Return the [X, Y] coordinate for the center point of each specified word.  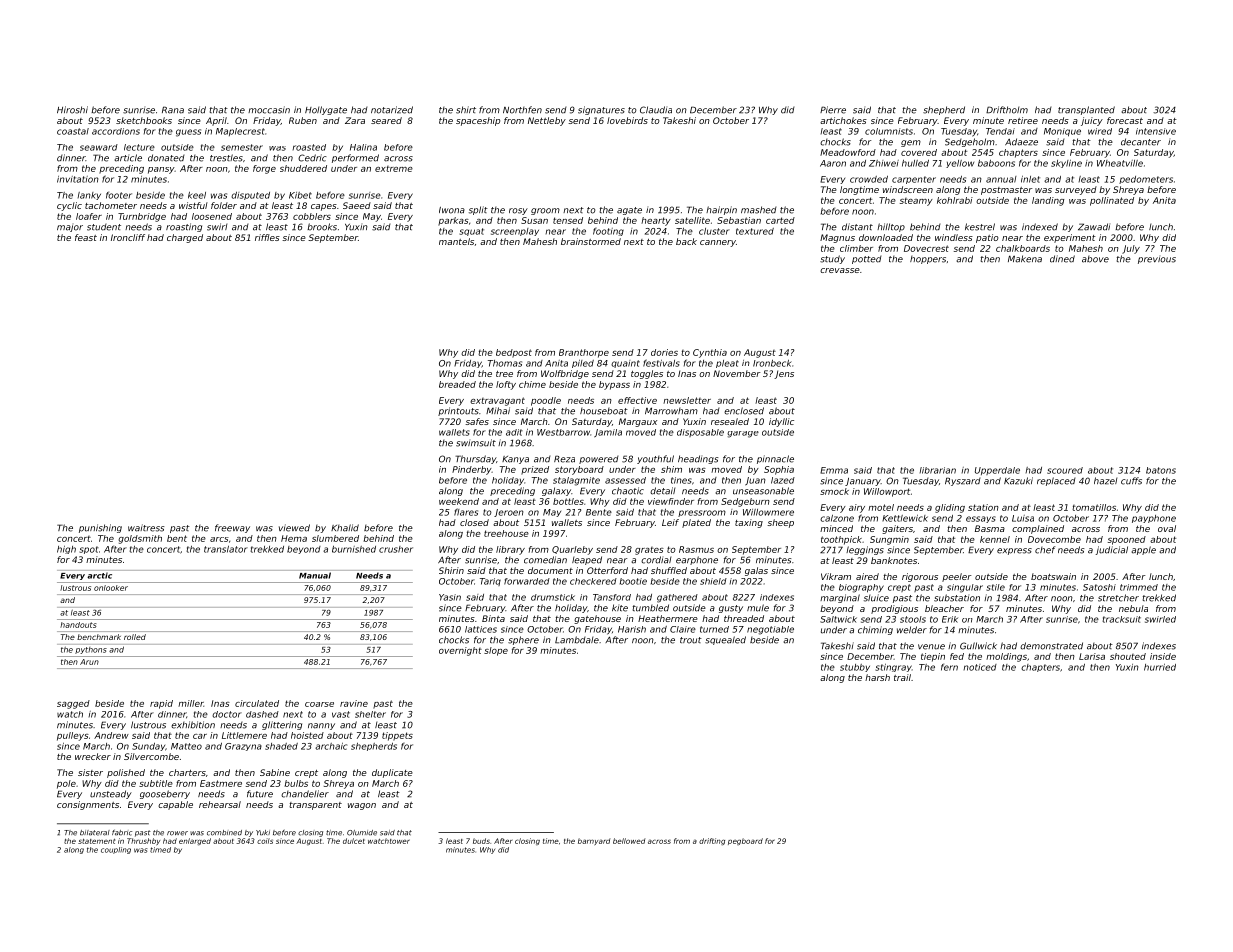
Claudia [656, 110]
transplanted [1086, 110]
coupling [116, 850]
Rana [173, 110]
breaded [457, 384]
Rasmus [696, 549]
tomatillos [1094, 507]
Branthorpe [584, 353]
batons [1161, 470]
